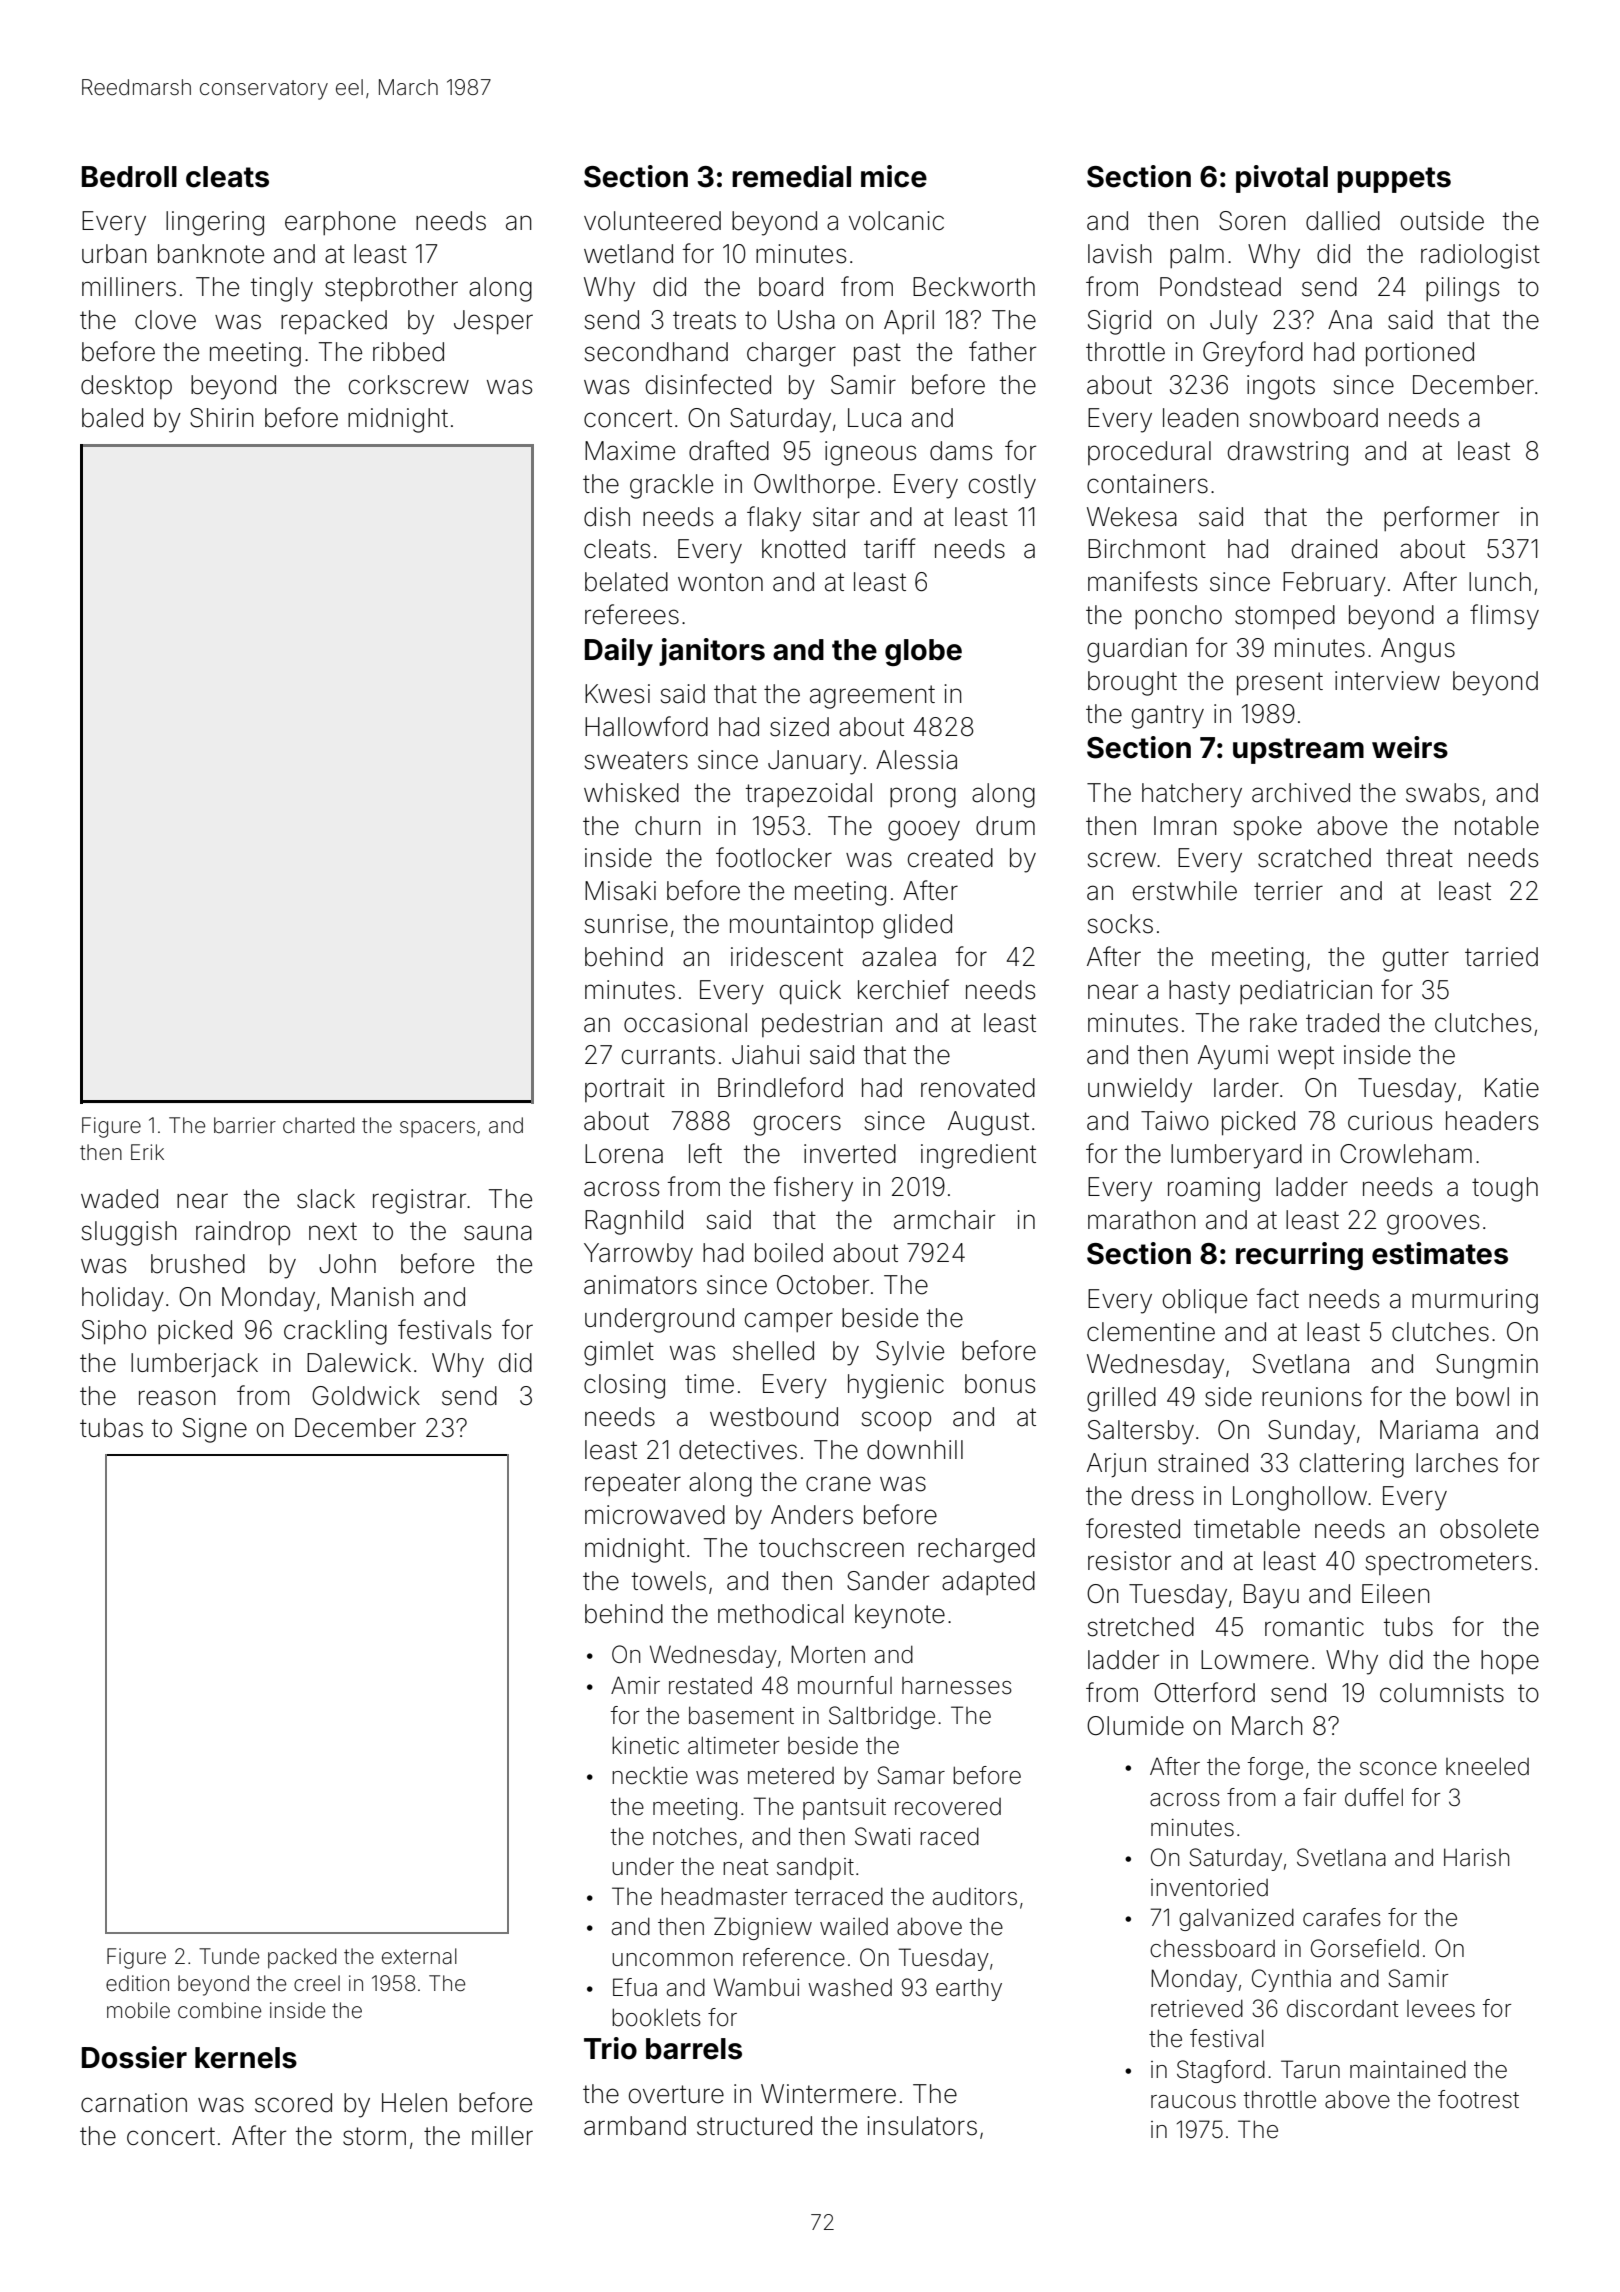  What do you see at coordinates (1282, 179) in the screenshot?
I see `pivotal` at bounding box center [1282, 179].
